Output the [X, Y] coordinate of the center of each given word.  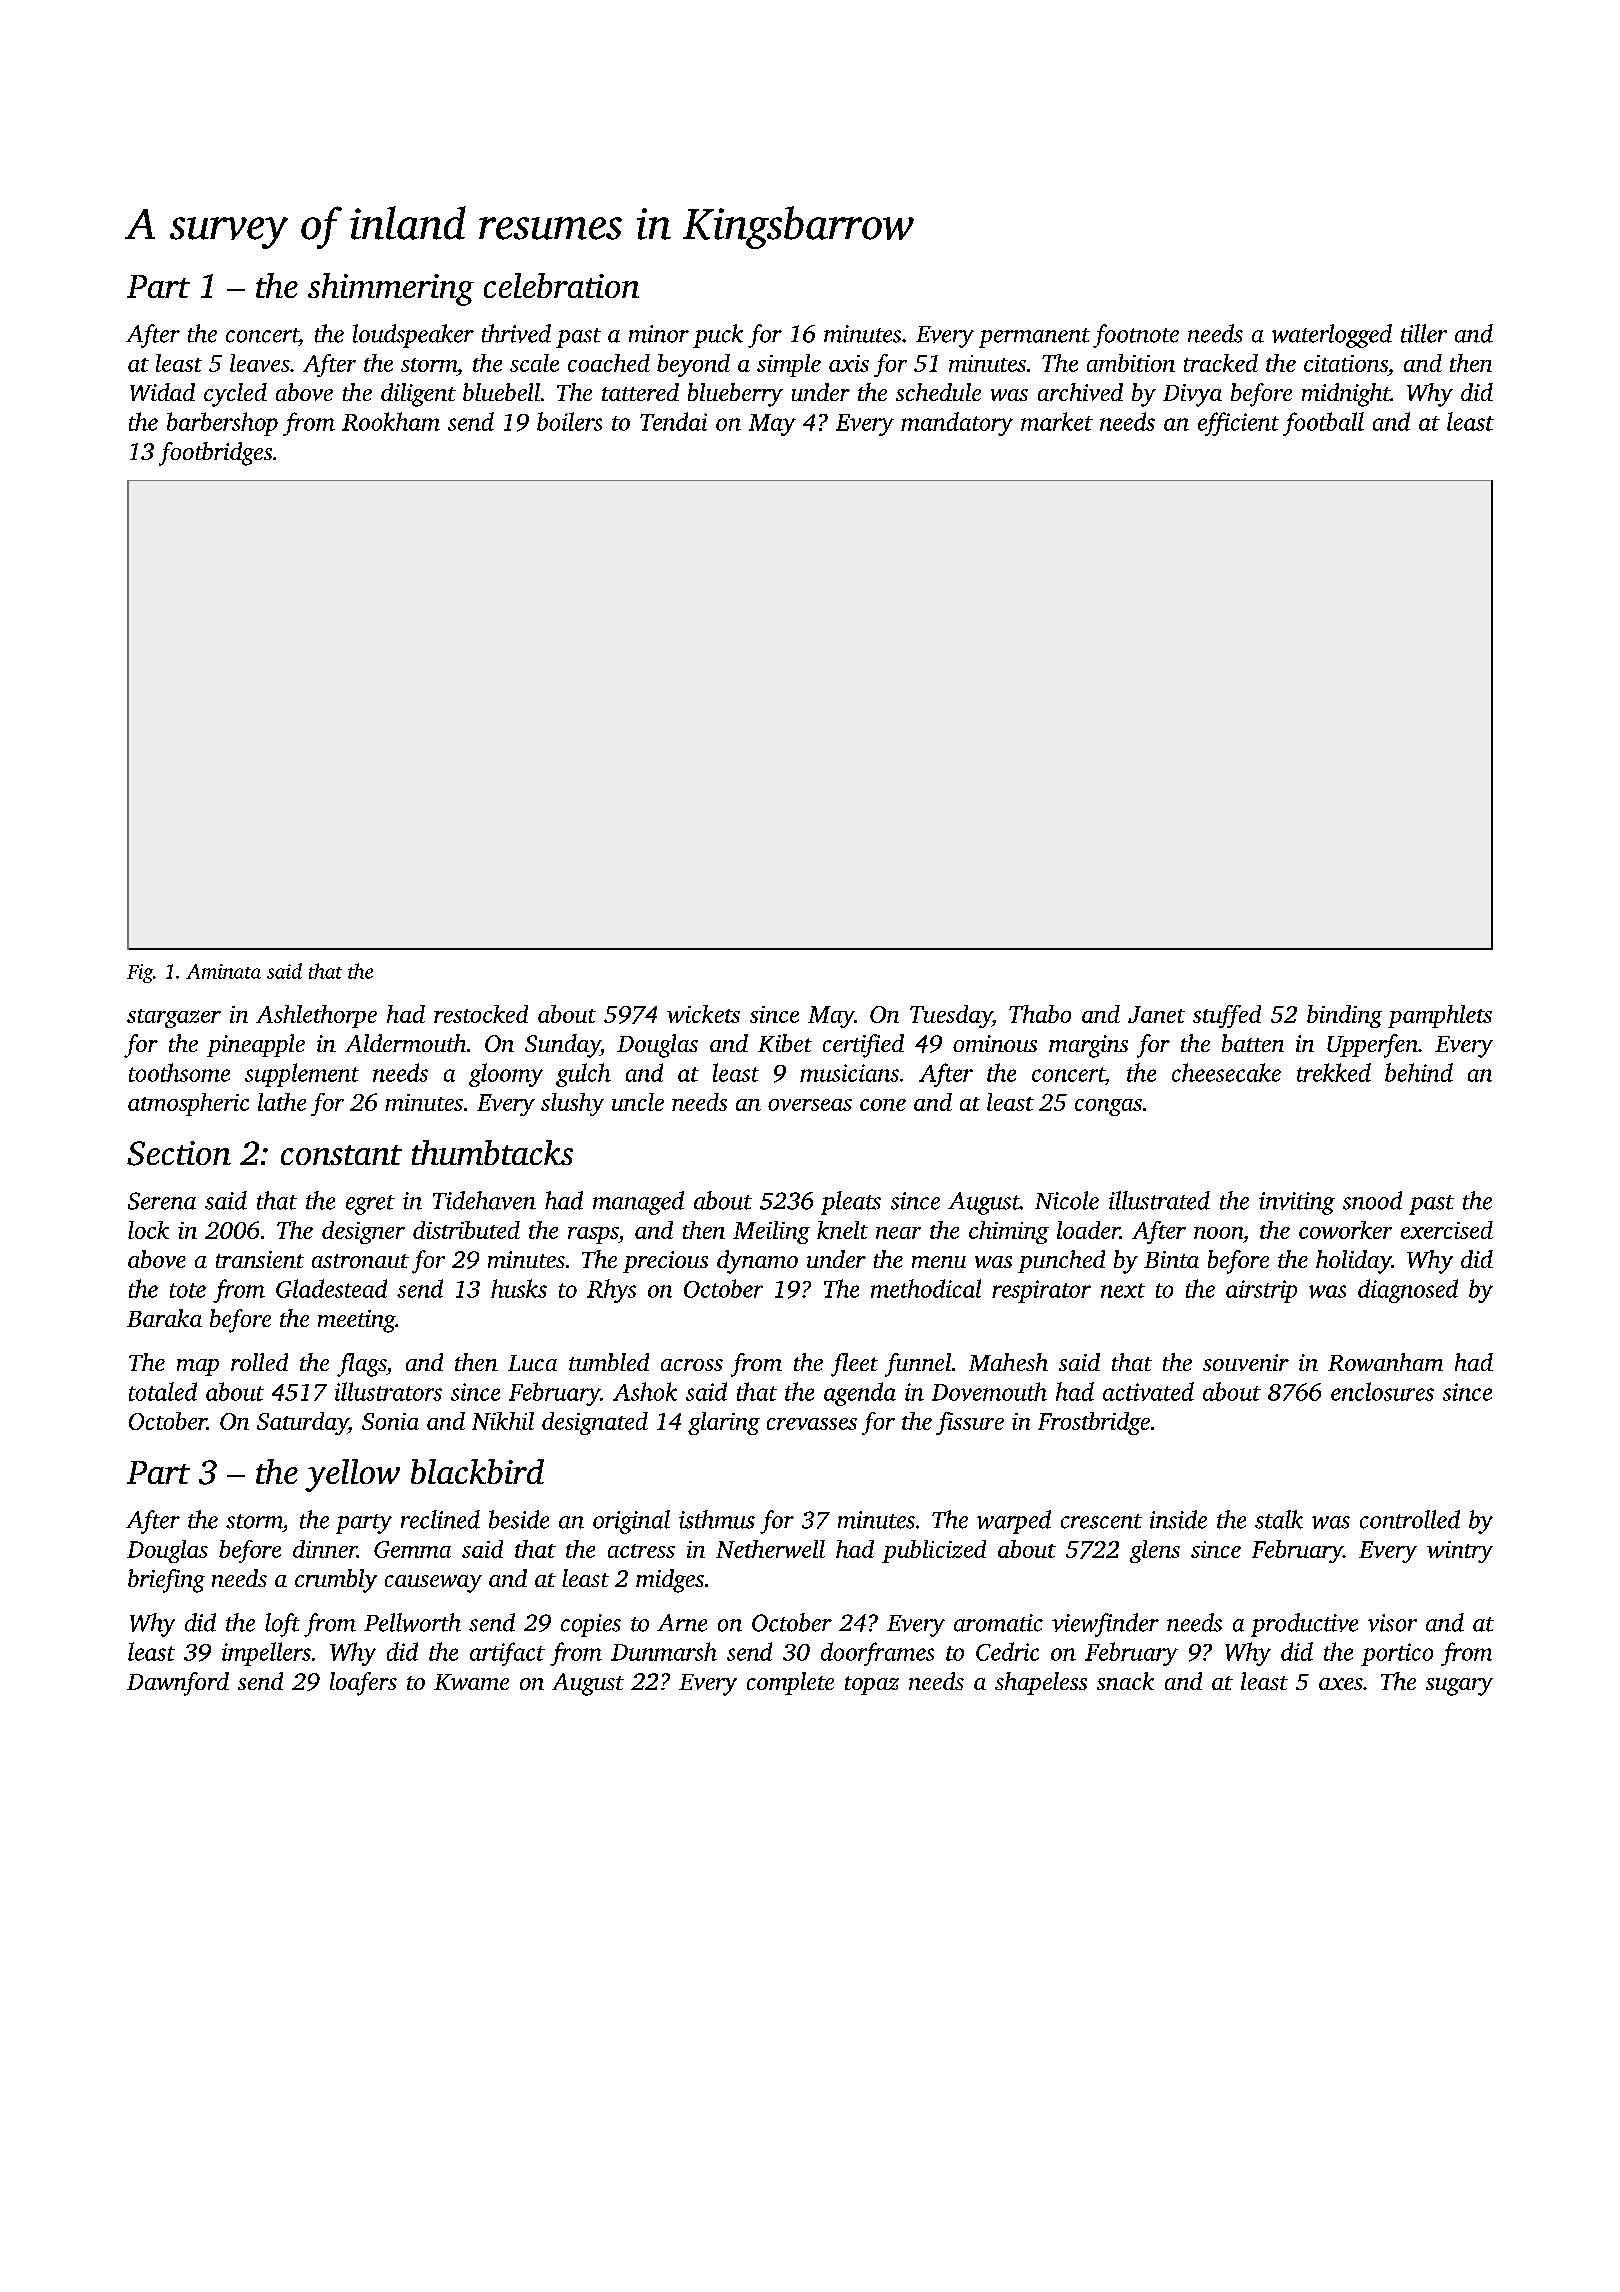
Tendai [673, 421]
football [1323, 424]
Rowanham [1385, 1362]
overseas [810, 1105]
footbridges [215, 454]
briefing [166, 1581]
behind [1419, 1072]
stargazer [174, 1018]
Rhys [611, 1291]
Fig [140, 973]
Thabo [1040, 1014]
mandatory [957, 424]
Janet [1156, 1014]
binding [1344, 1016]
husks [519, 1288]
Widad [162, 392]
